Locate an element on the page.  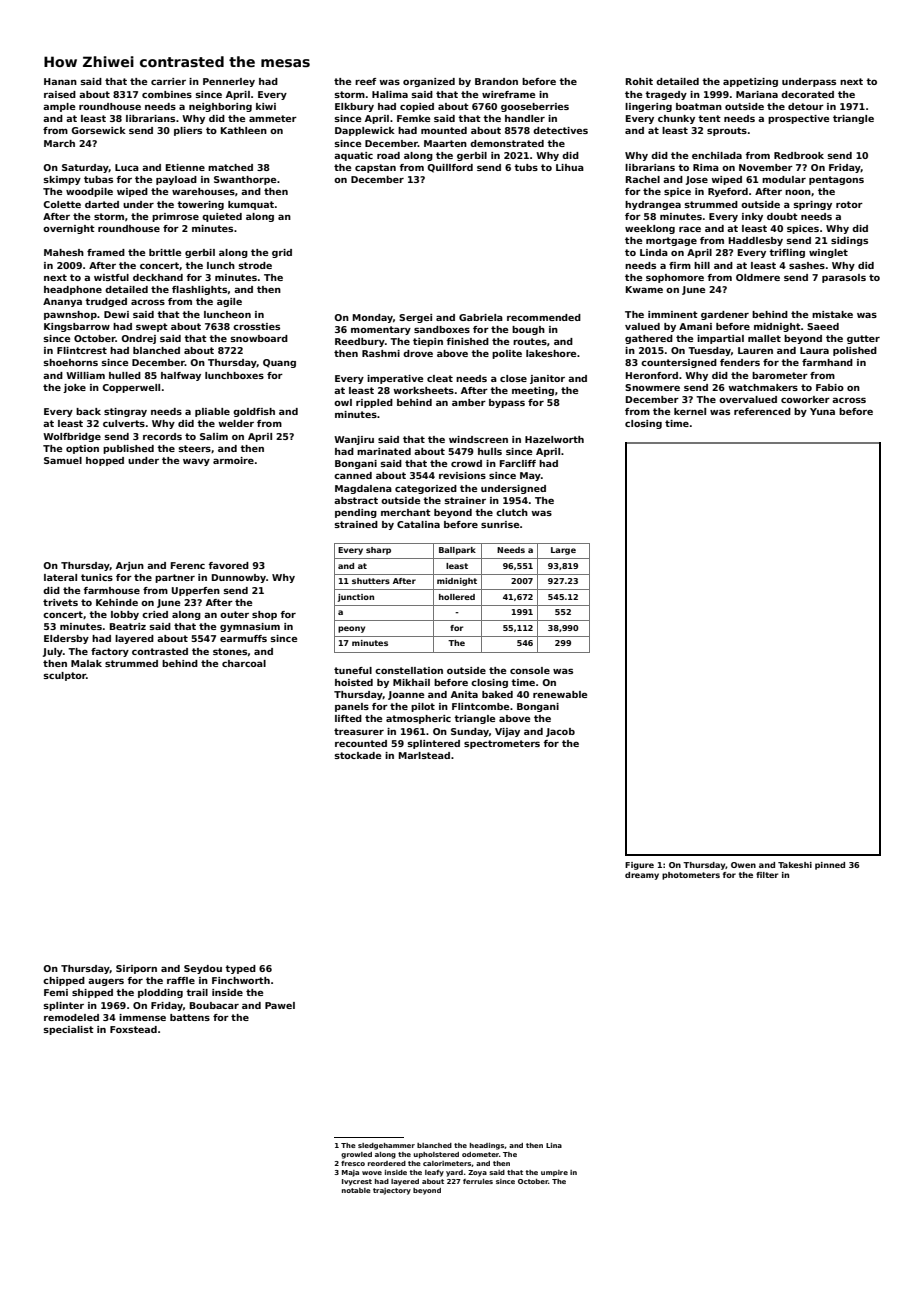
strained is located at coordinates (356, 524).
